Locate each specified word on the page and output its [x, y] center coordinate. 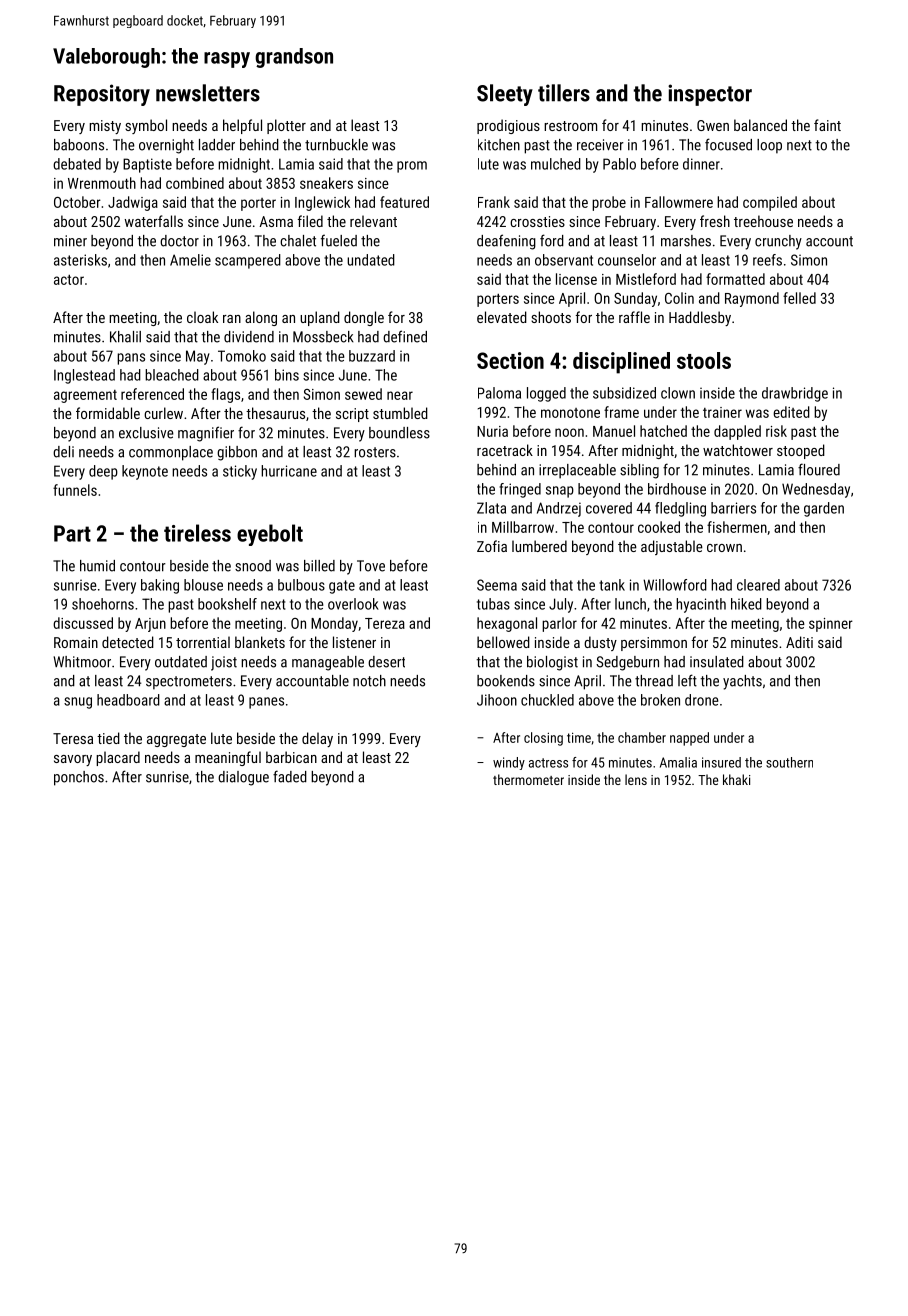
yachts [742, 682]
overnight [166, 146]
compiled [770, 203]
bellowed [503, 642]
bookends [506, 681]
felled [799, 298]
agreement [85, 396]
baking [160, 586]
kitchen [499, 145]
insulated [717, 662]
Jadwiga [133, 203]
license [576, 279]
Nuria [492, 431]
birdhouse [677, 489]
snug [78, 703]
